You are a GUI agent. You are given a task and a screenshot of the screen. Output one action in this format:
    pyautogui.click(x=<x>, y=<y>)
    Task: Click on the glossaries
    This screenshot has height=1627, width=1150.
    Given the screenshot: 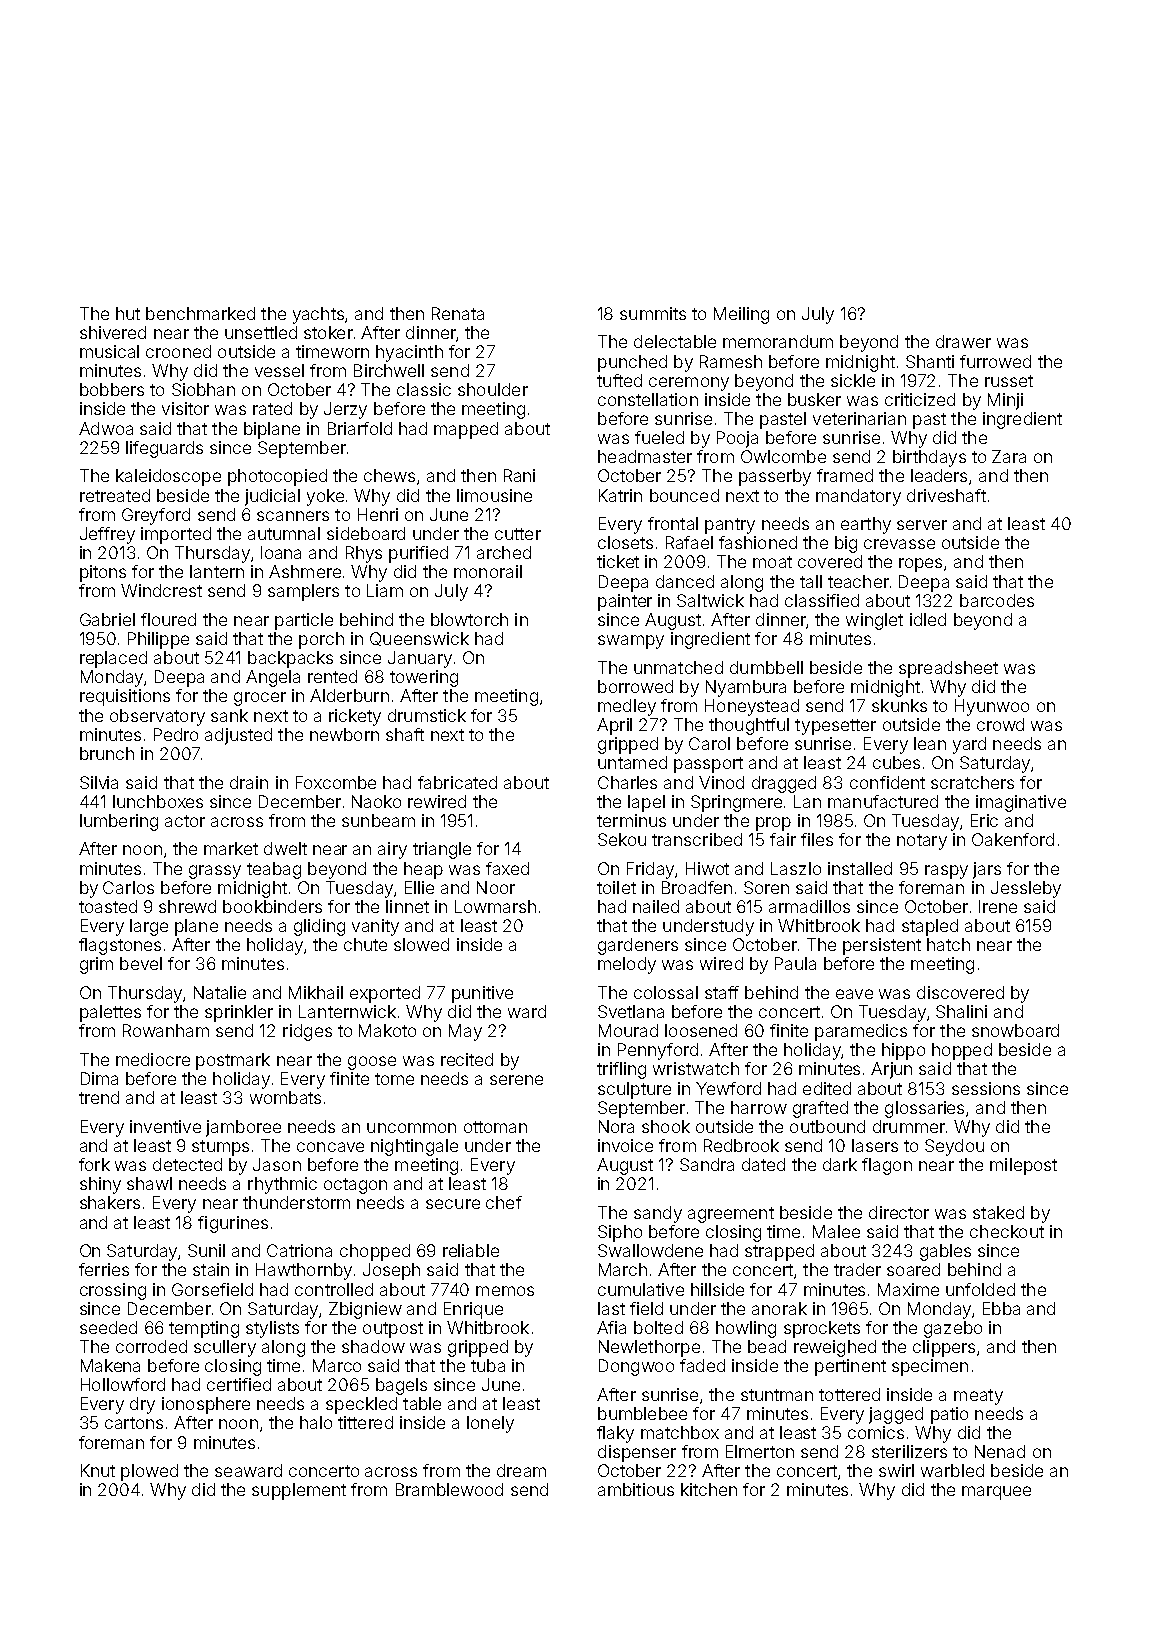 What is the action you would take?
    pyautogui.click(x=924, y=1109)
